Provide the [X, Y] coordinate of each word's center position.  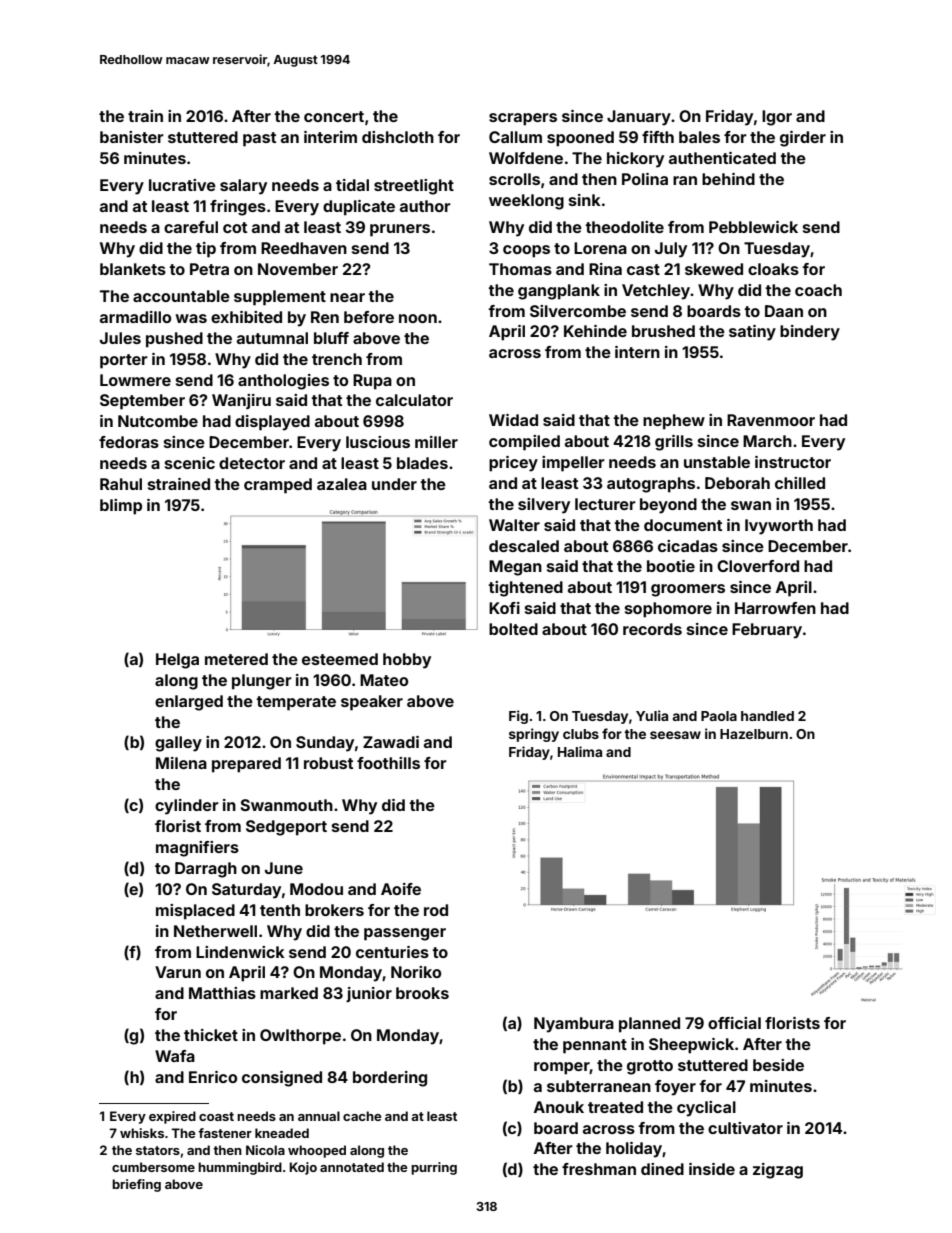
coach [818, 290]
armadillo [135, 317]
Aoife [401, 889]
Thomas [520, 269]
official [734, 1023]
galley [178, 744]
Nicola [265, 1150]
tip [206, 250]
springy [534, 735]
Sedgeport [286, 828]
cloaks [773, 269]
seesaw [675, 735]
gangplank [559, 292]
